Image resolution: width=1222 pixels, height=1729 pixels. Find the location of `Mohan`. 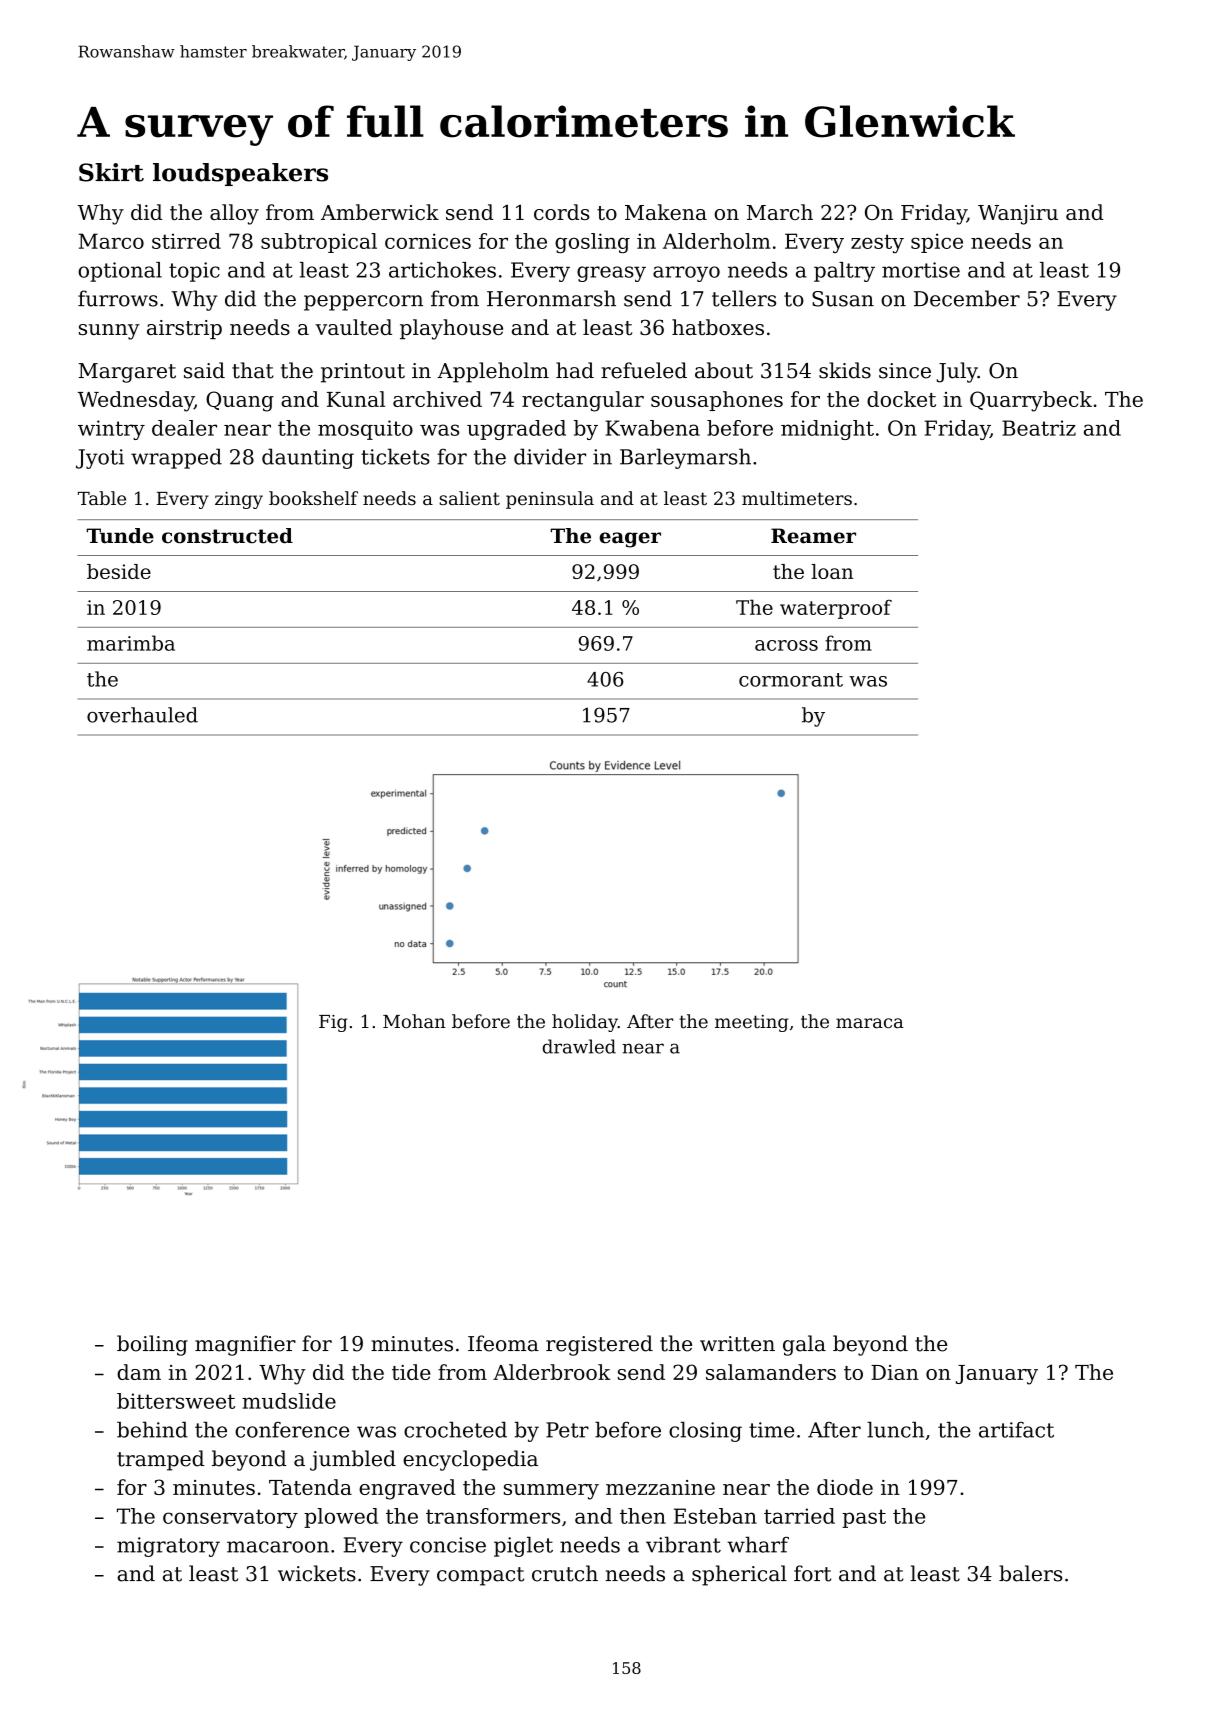

Mohan is located at coordinates (414, 1021).
